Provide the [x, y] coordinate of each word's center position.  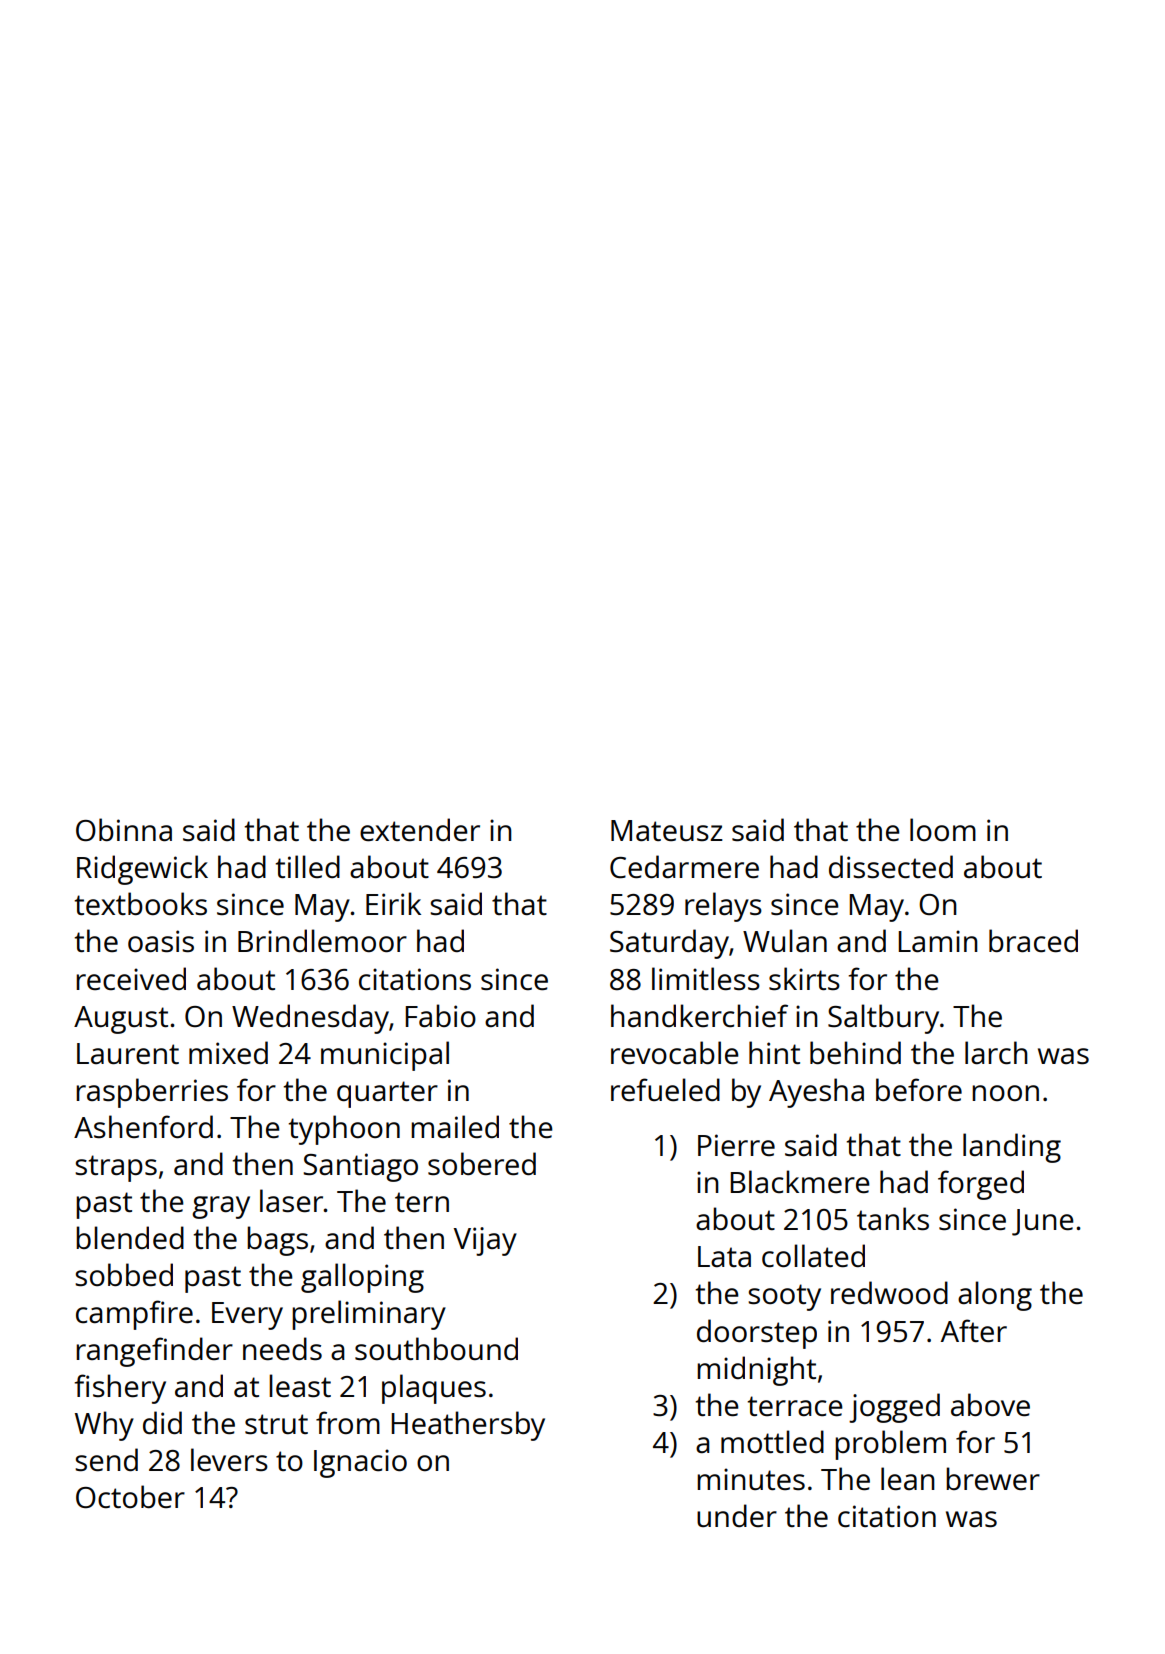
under [737, 1515]
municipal [385, 1056]
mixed [228, 1053]
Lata [724, 1256]
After [974, 1331]
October [130, 1496]
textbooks [141, 904]
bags [277, 1241]
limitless [706, 979]
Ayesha [816, 1093]
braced [1033, 941]
